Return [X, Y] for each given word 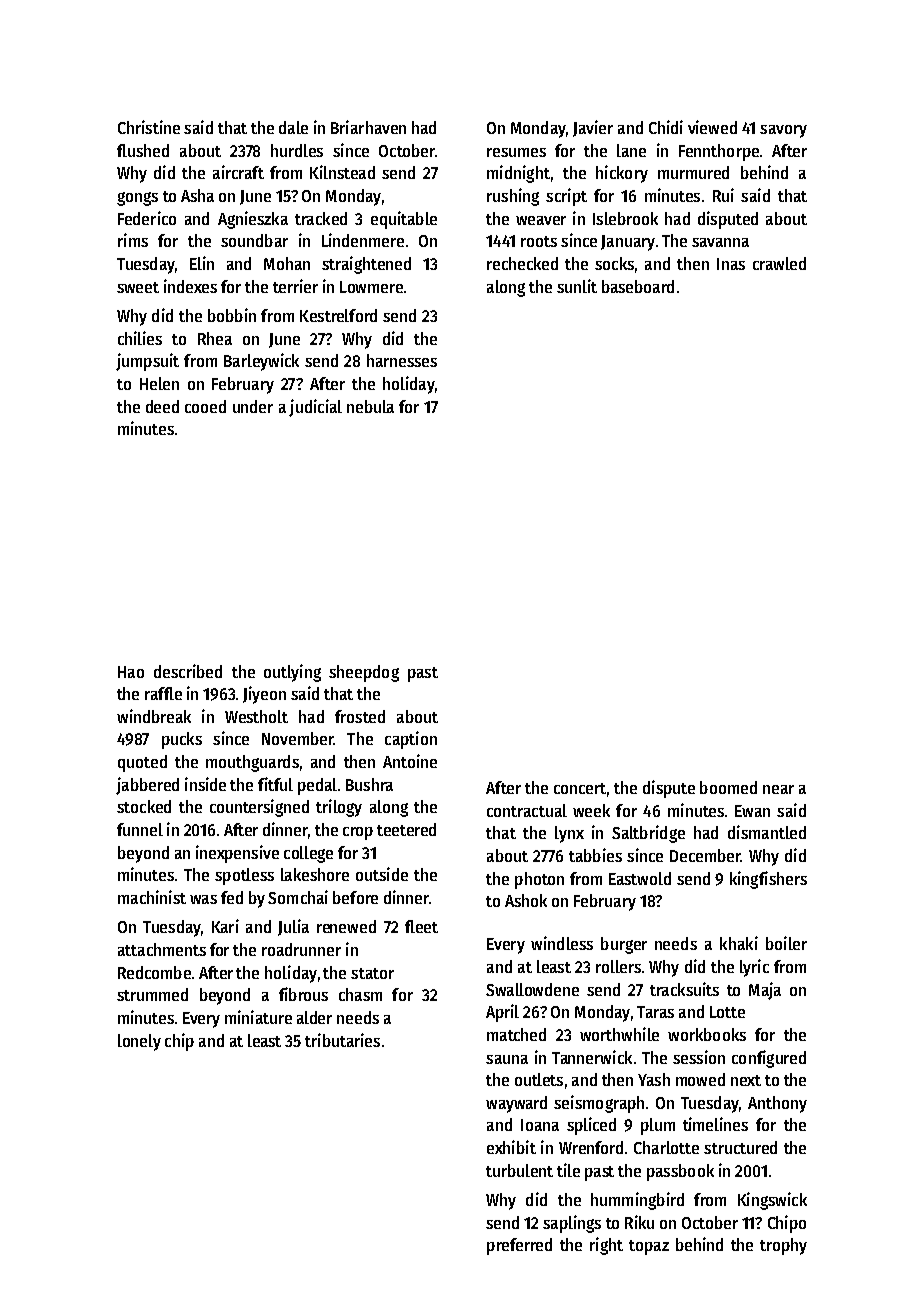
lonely [139, 1042]
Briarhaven [368, 127]
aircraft [238, 172]
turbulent [519, 1170]
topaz [649, 1247]
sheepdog [364, 673]
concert [580, 788]
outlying [292, 673]
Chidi [666, 127]
